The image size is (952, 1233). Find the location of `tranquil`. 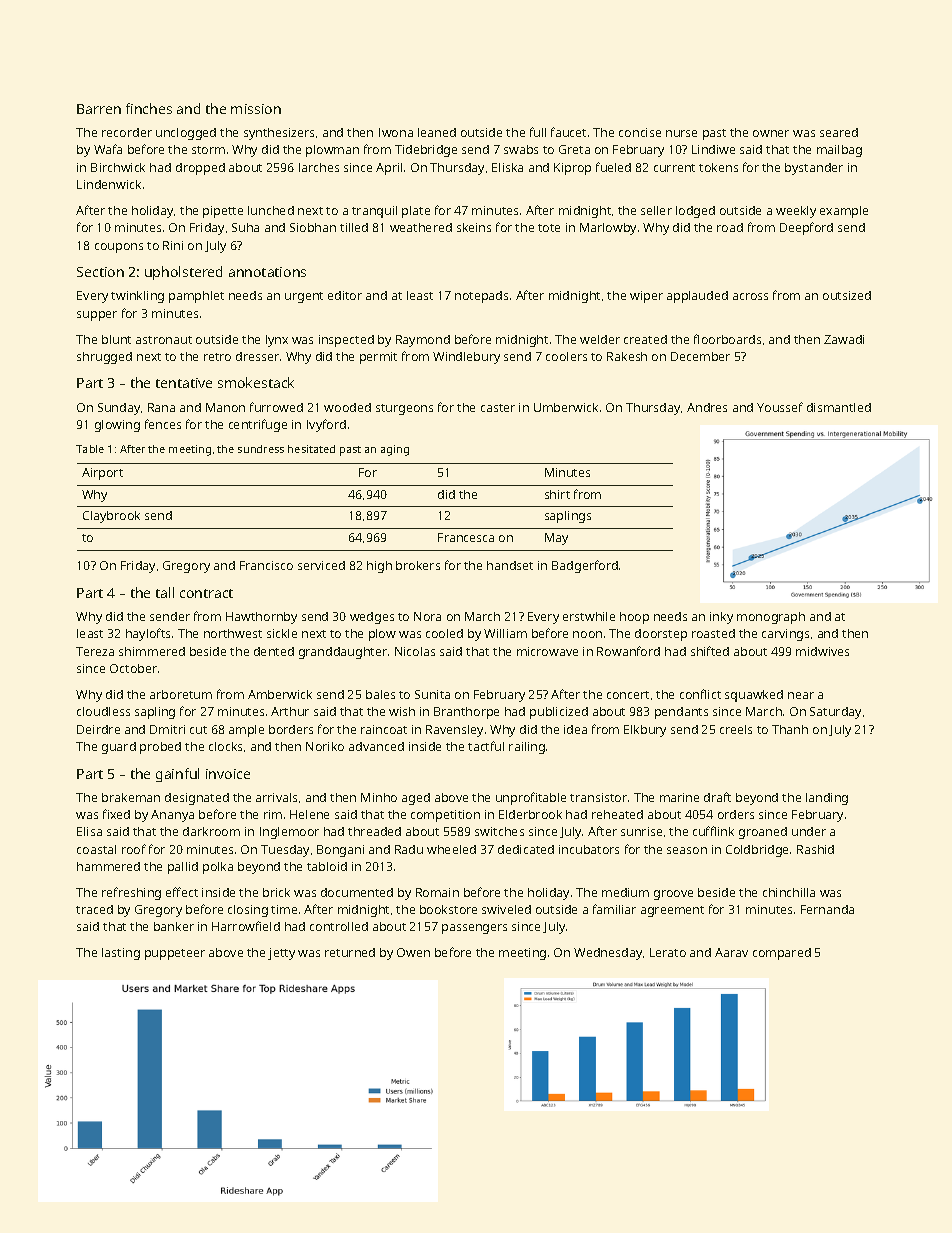

tranquil is located at coordinates (374, 212).
